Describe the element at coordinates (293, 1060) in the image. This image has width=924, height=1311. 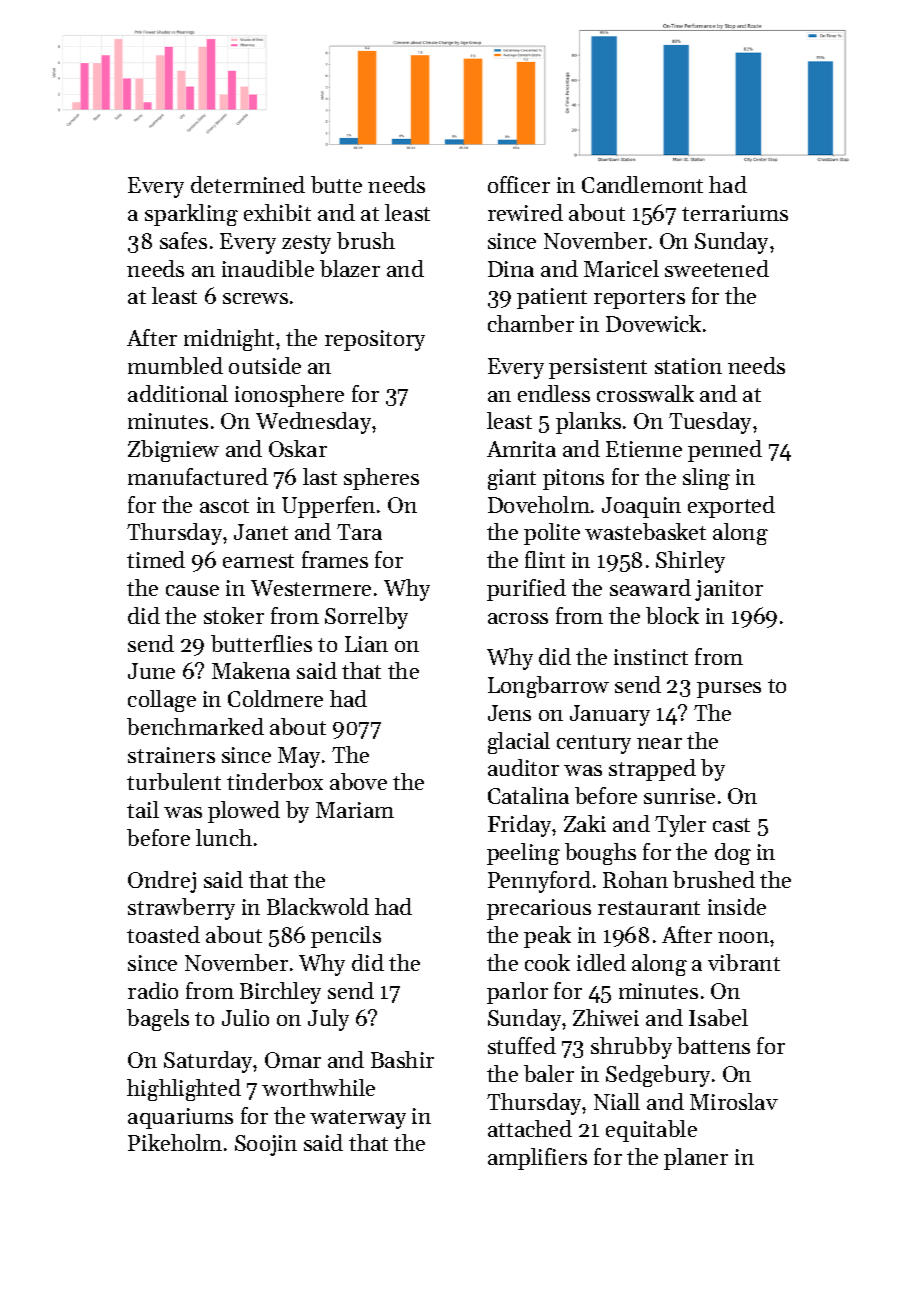
I see `Omar` at that location.
